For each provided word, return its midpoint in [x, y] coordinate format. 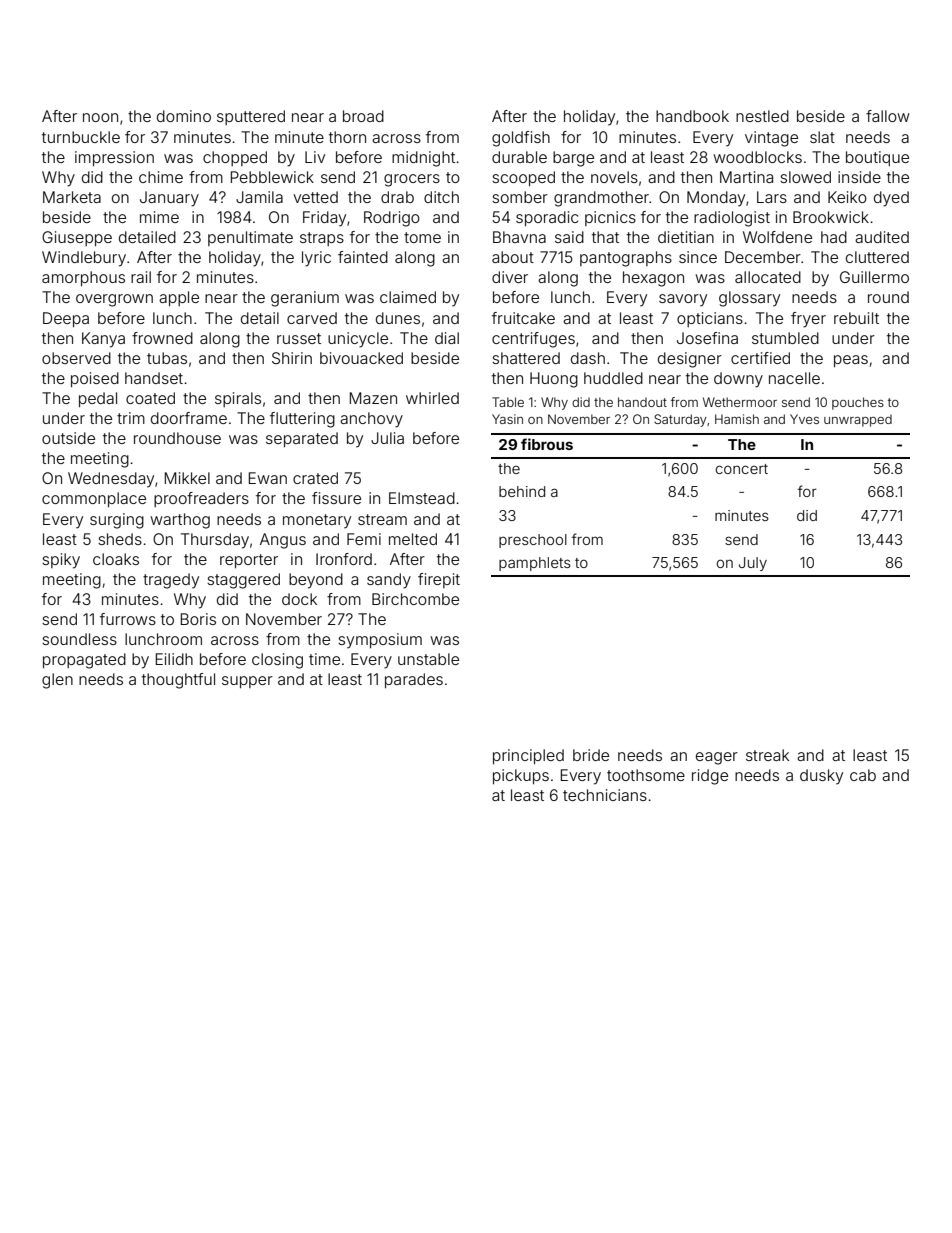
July [753, 564]
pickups [521, 776]
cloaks [116, 559]
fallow [888, 116]
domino [184, 116]
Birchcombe [415, 599]
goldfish [521, 139]
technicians [605, 795]
